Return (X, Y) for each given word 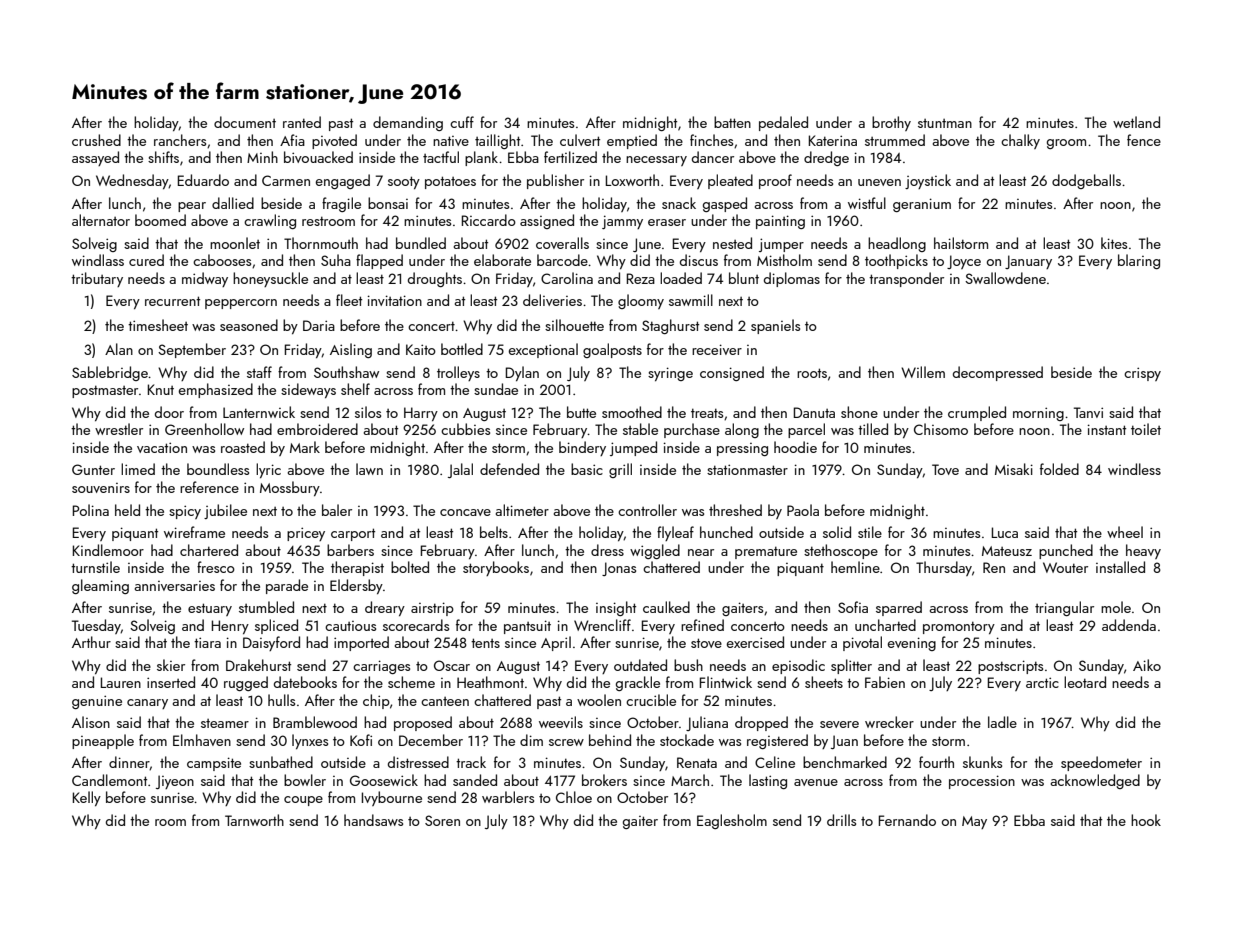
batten (732, 122)
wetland (1136, 122)
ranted (302, 122)
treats (707, 413)
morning (1038, 414)
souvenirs (101, 488)
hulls (281, 700)
